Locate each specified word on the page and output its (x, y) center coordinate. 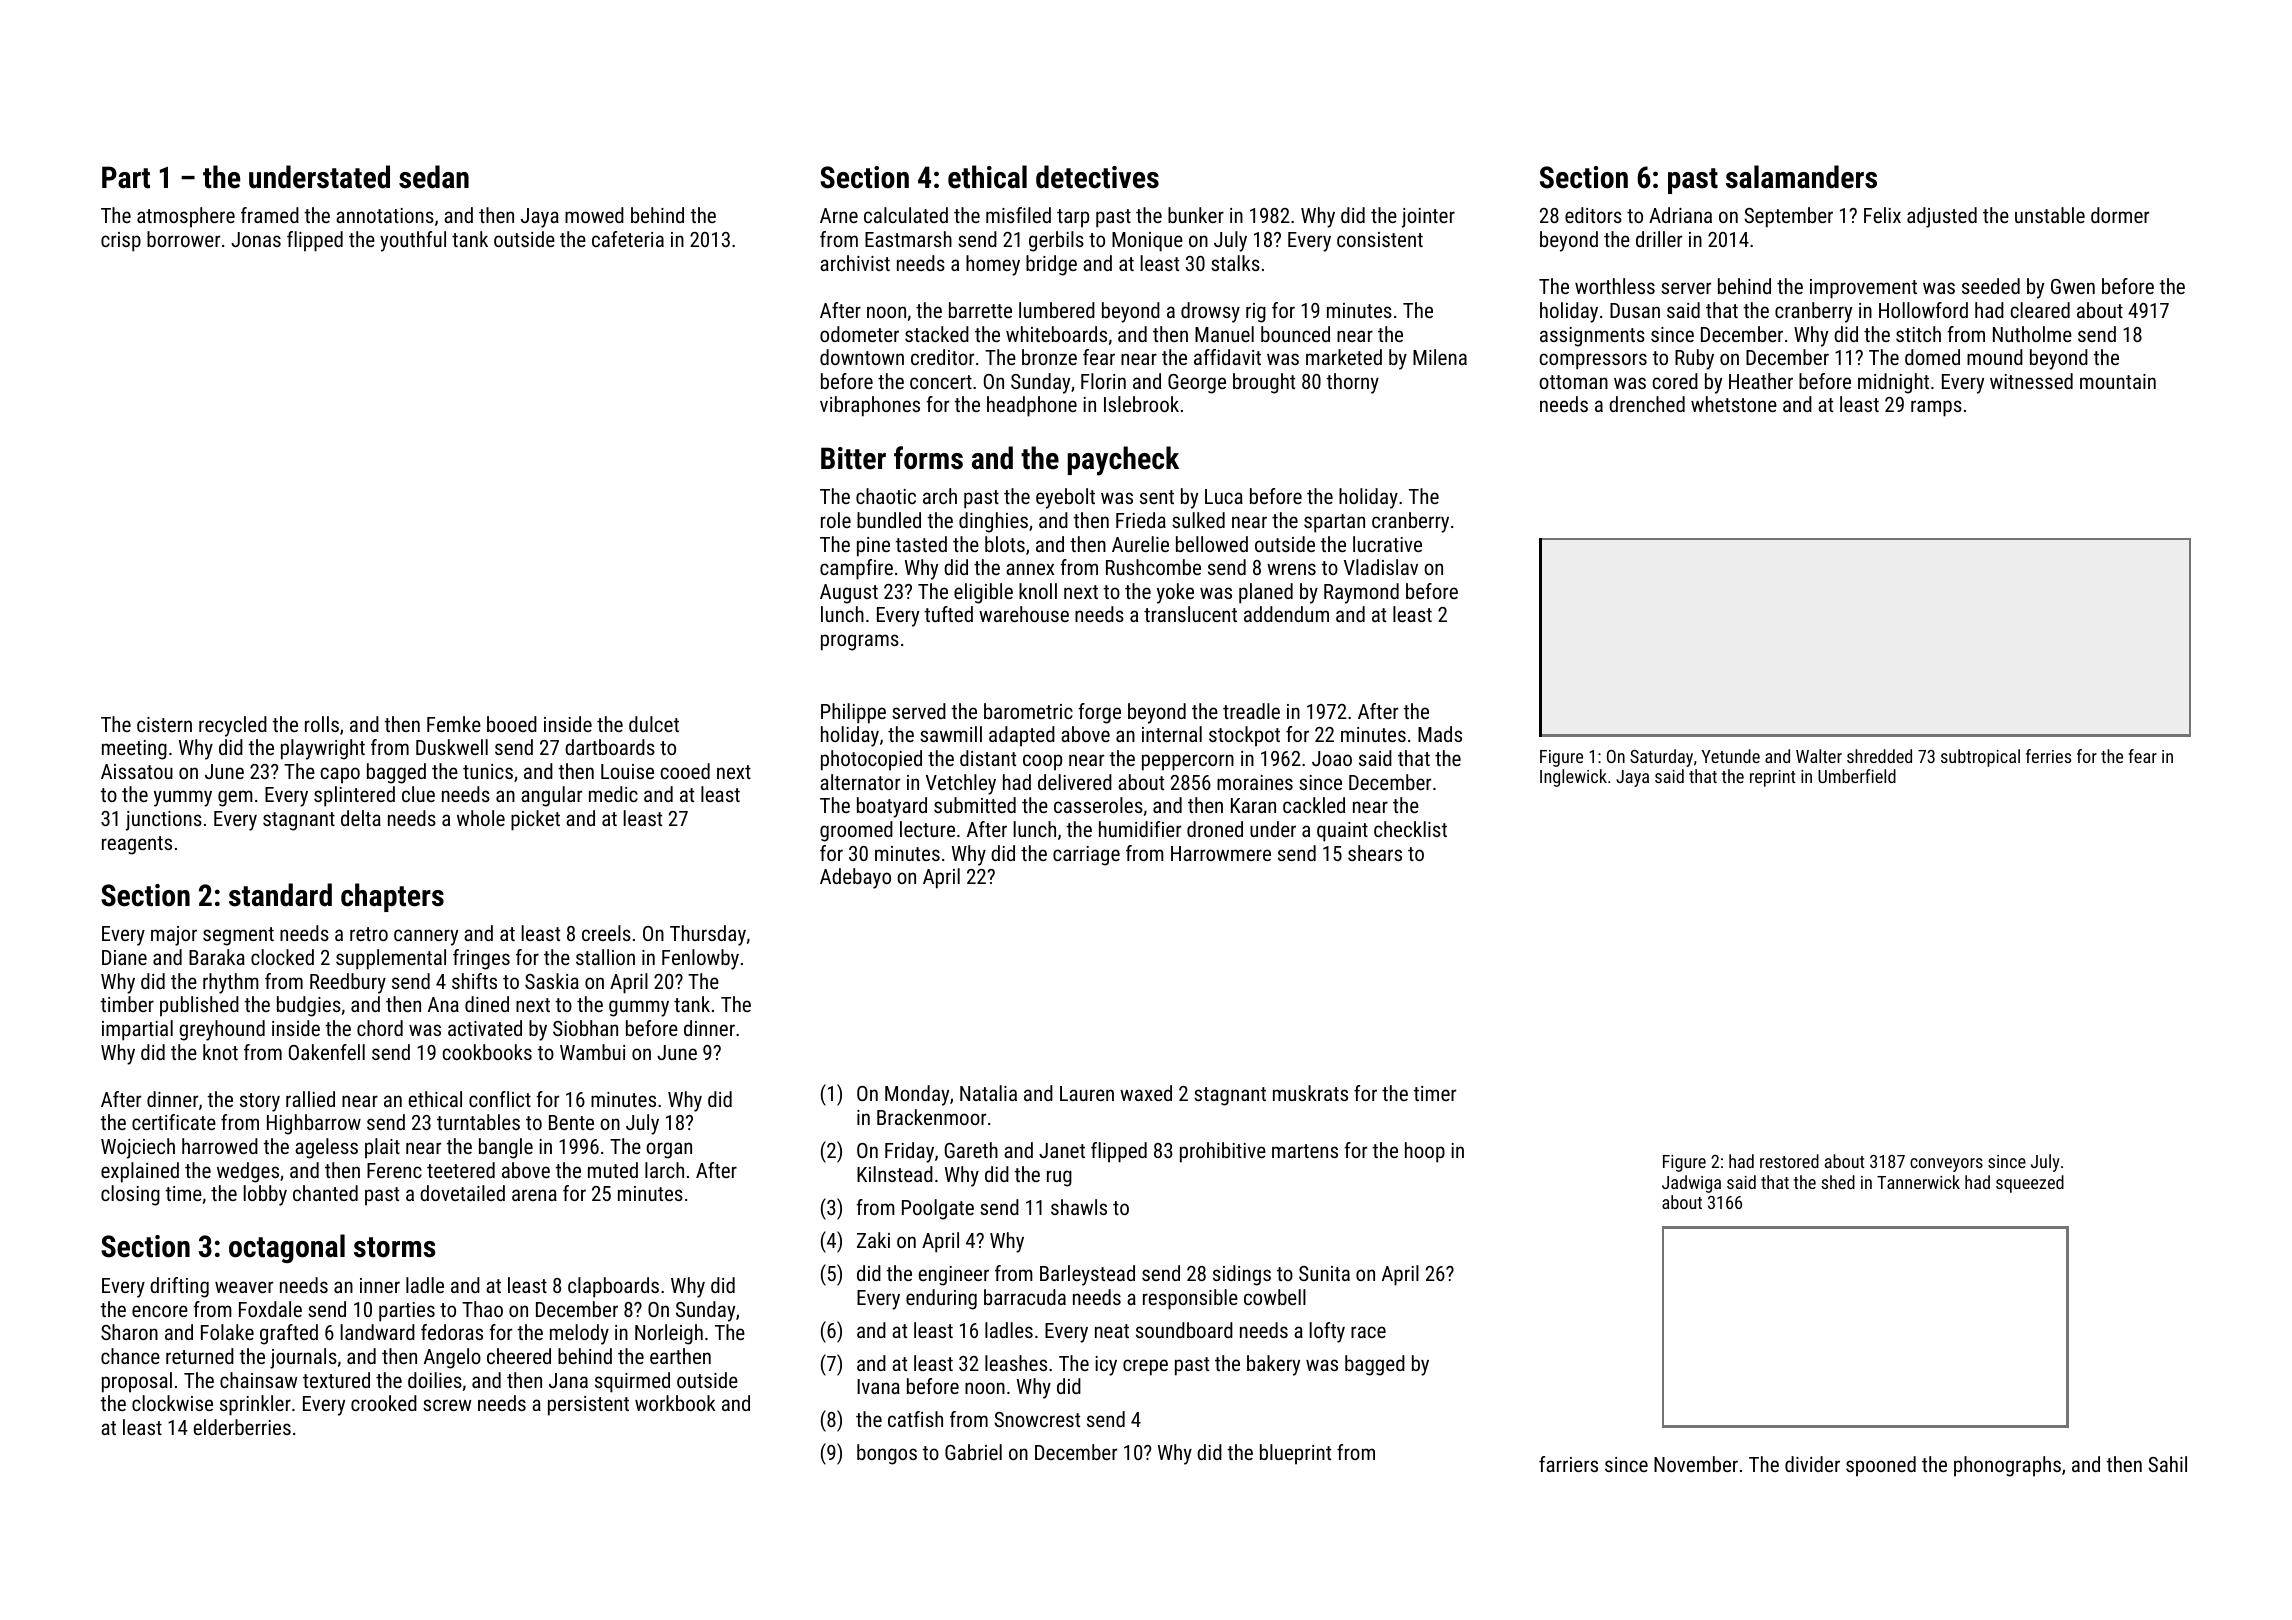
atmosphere (186, 217)
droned (1215, 829)
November (1696, 1464)
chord (380, 1028)
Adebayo (855, 878)
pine (873, 547)
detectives (1097, 177)
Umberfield (1857, 776)
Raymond (1361, 593)
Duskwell (452, 747)
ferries (2048, 756)
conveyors (1946, 1165)
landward (377, 1332)
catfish (915, 1419)
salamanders (1801, 177)
